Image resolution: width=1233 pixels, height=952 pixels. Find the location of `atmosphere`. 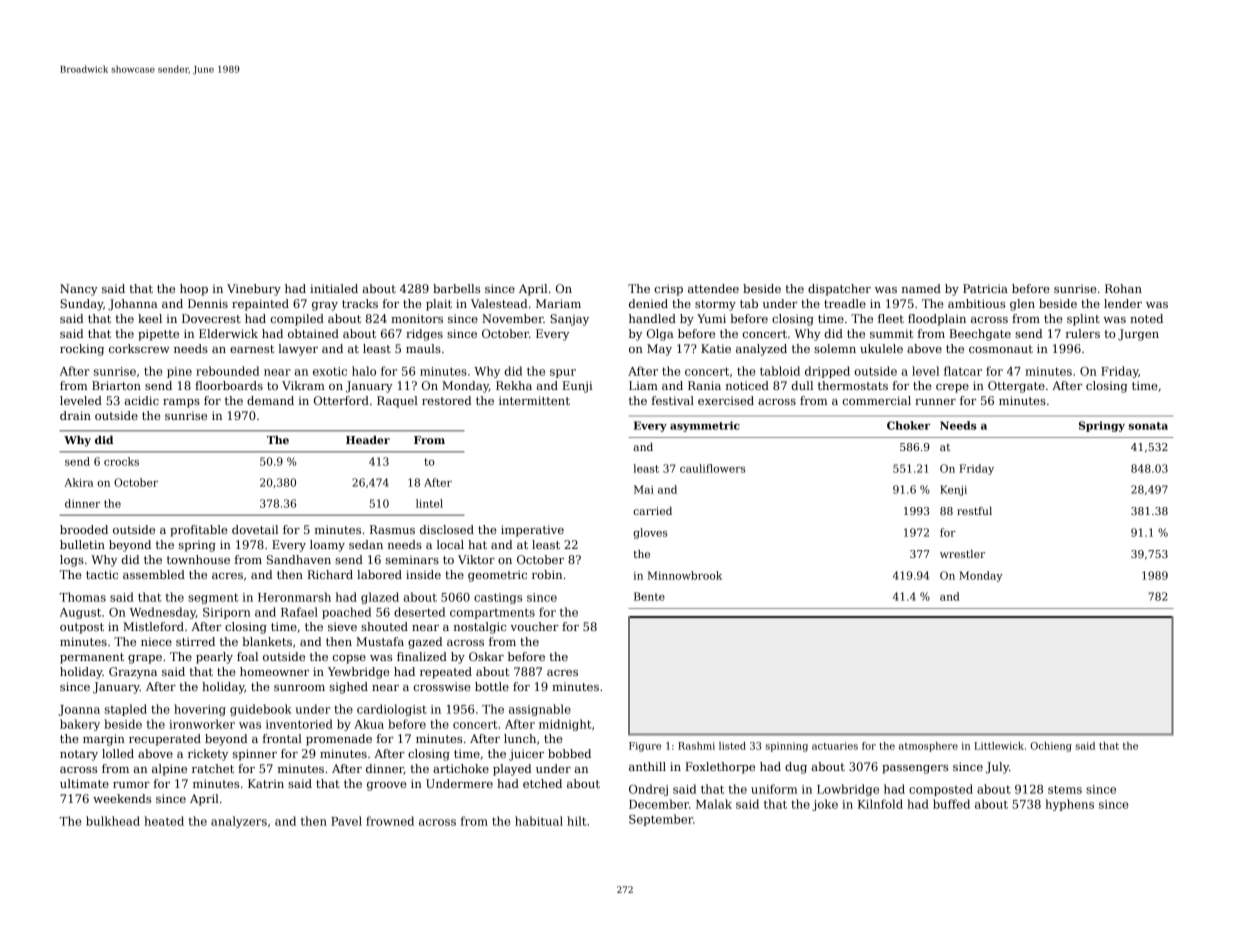

atmosphere is located at coordinates (928, 747).
